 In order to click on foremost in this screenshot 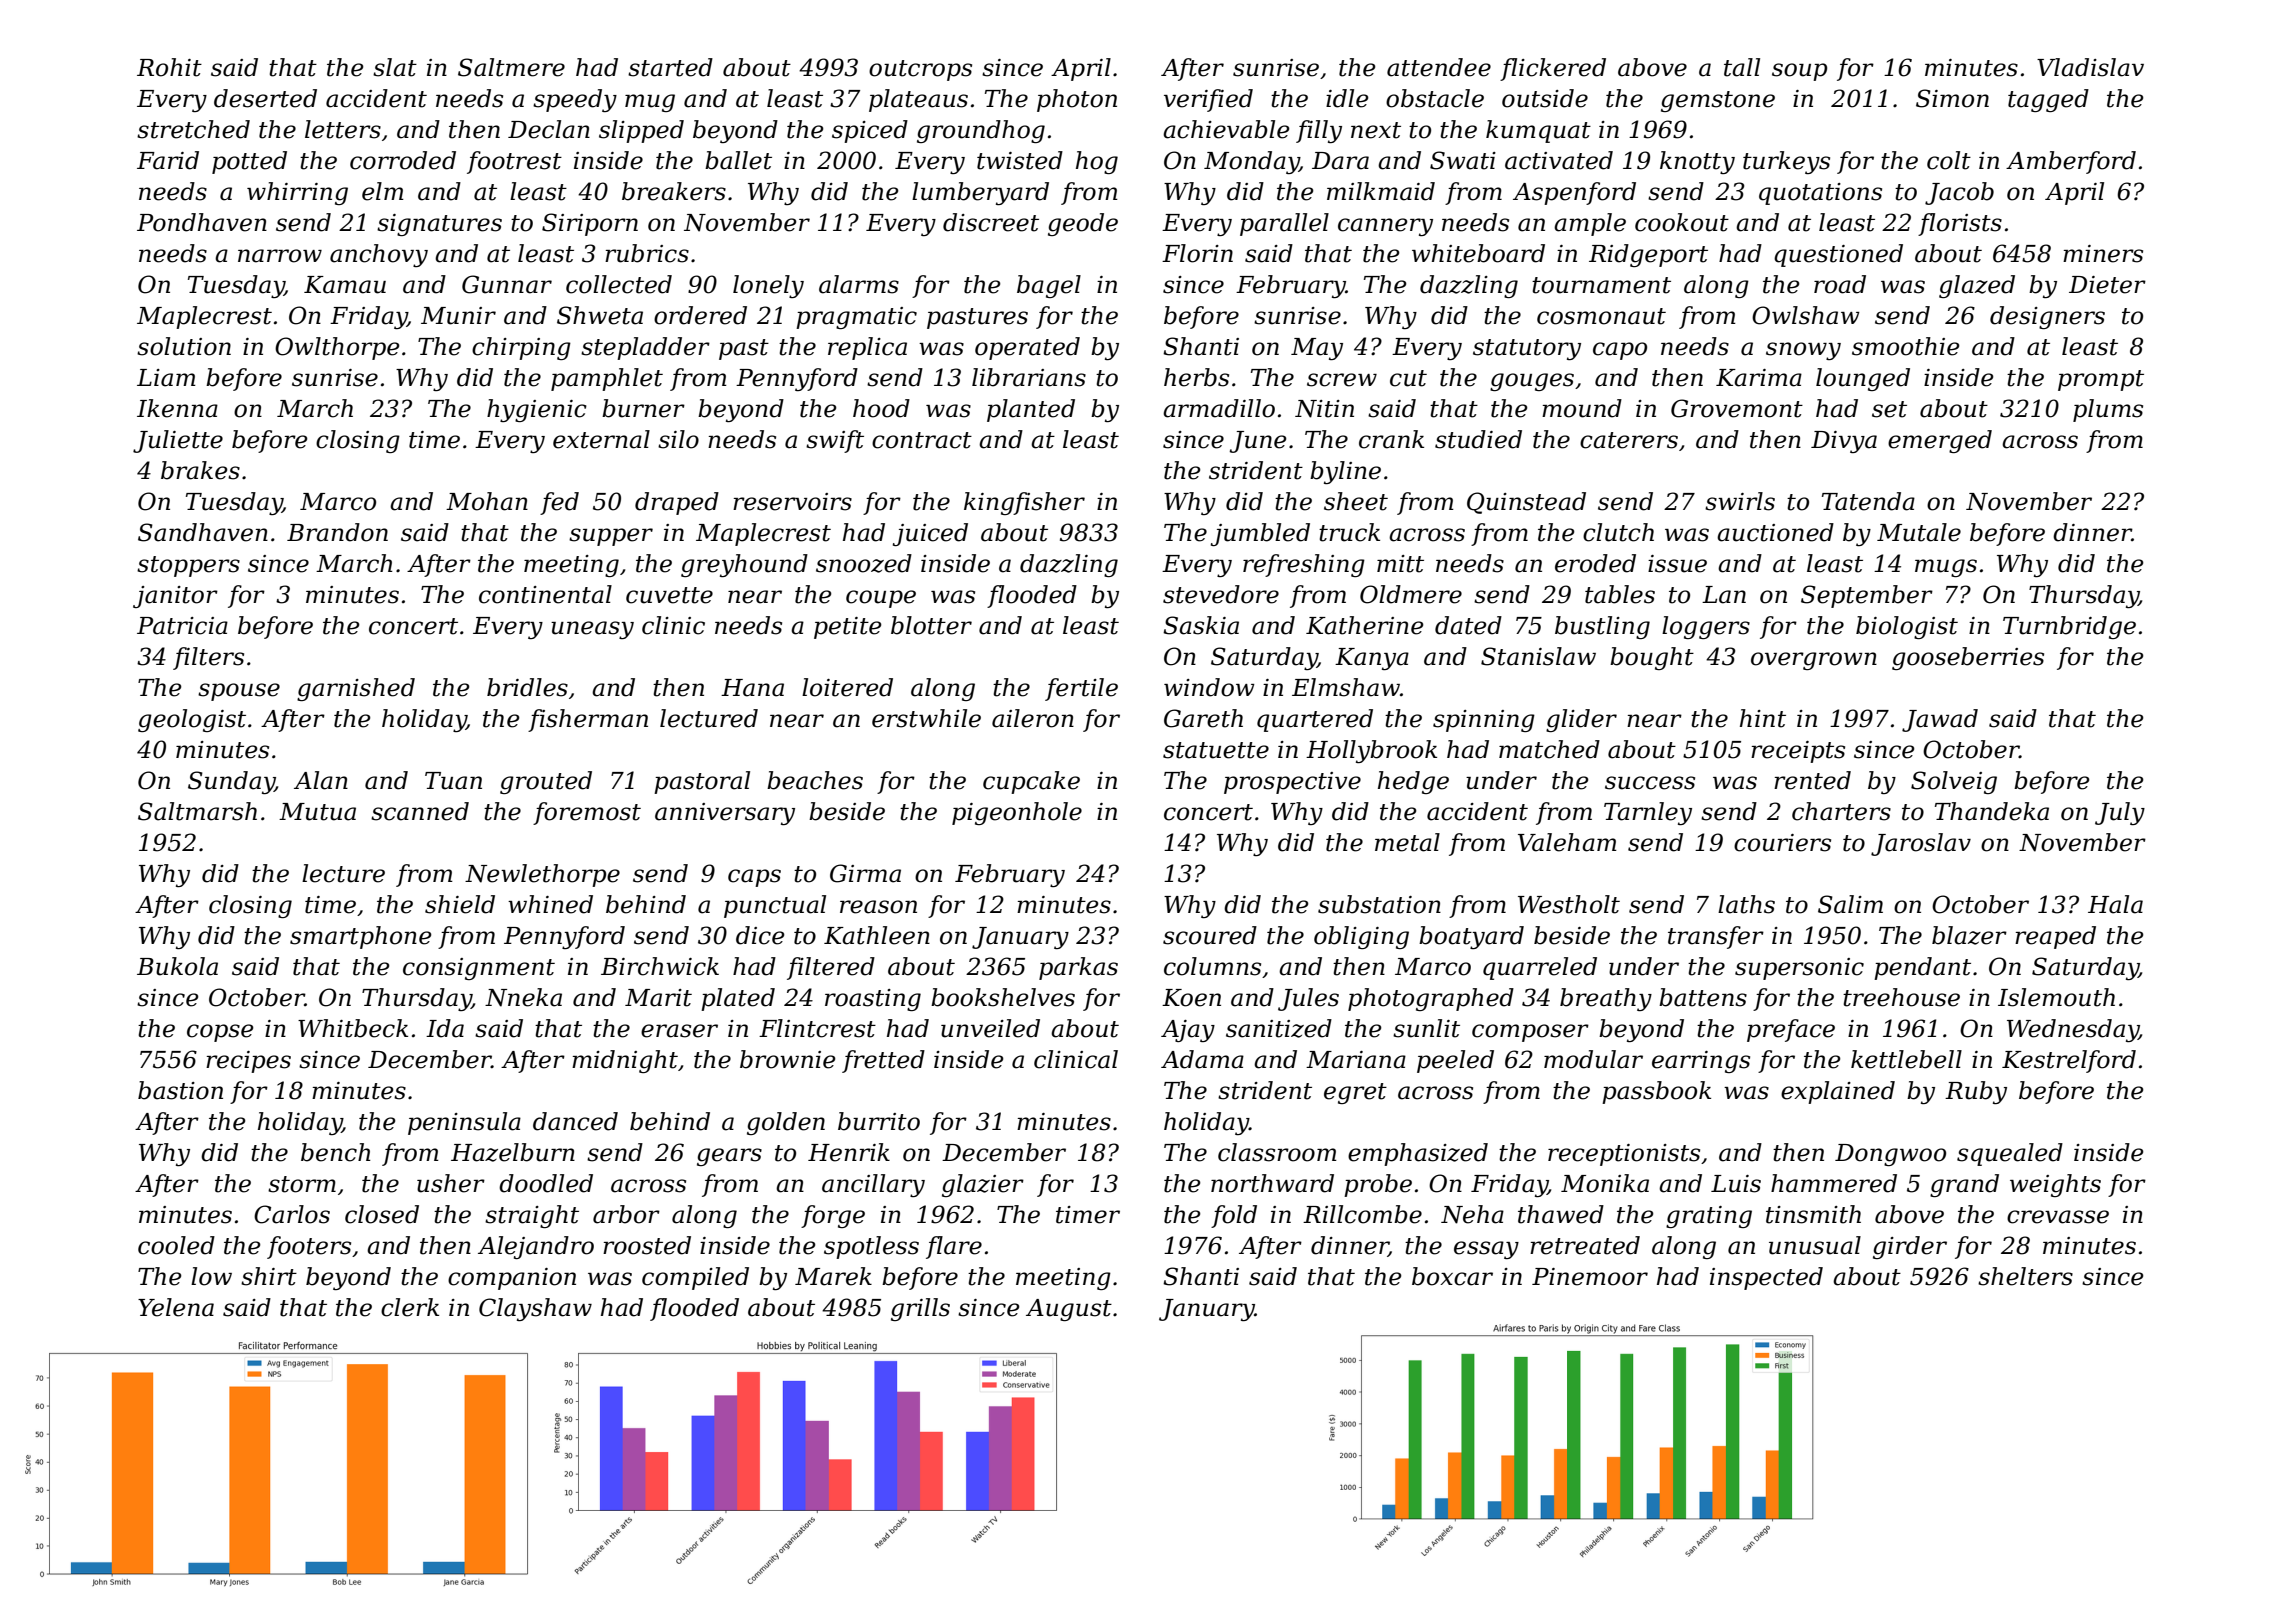, I will do `click(587, 813)`.
